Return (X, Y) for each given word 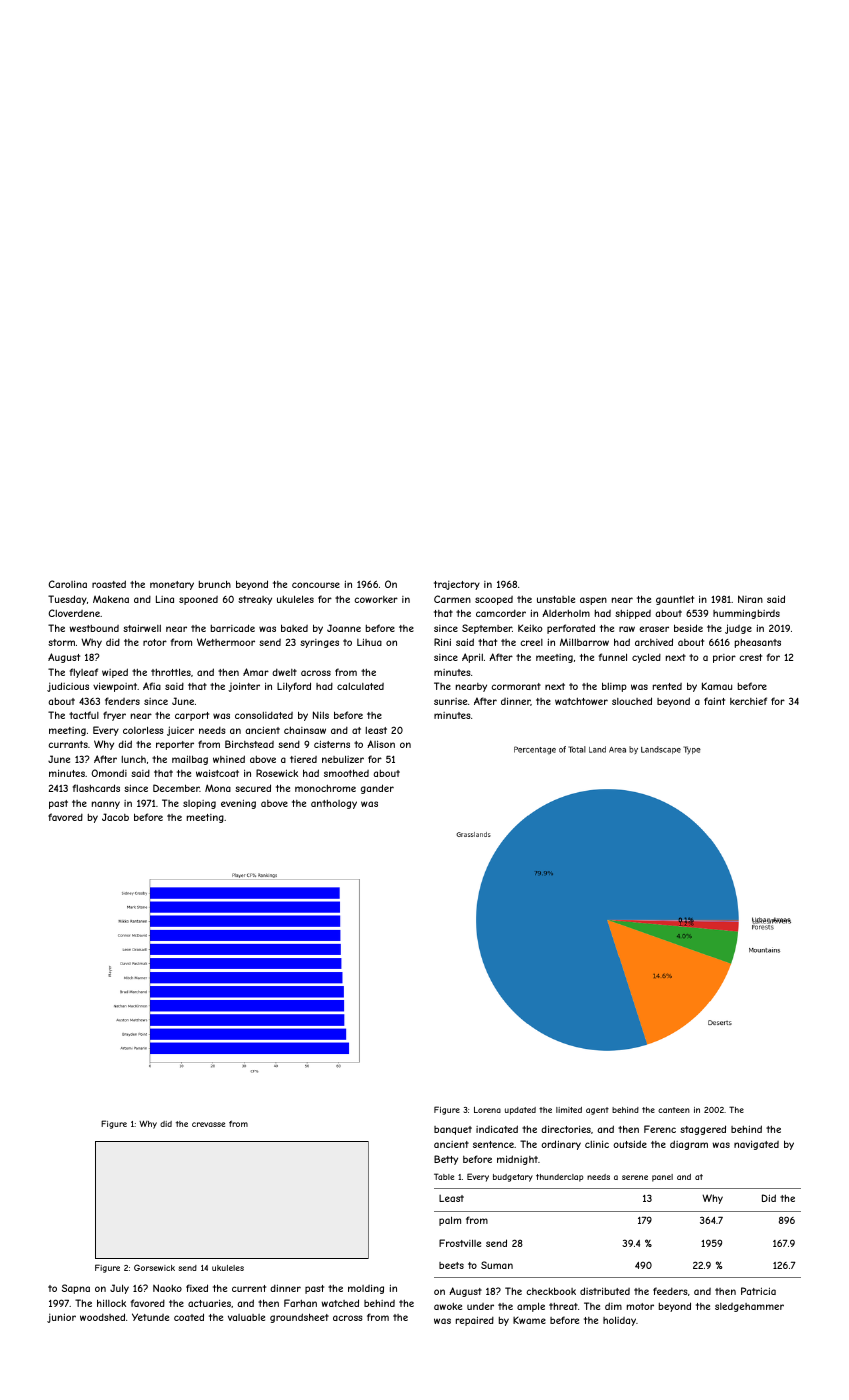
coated (189, 1317)
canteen (674, 1110)
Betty (446, 1160)
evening (238, 804)
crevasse (208, 1124)
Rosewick (277, 773)
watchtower (581, 701)
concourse (316, 585)
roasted (109, 584)
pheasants (758, 643)
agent (597, 1111)
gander (377, 789)
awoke (448, 1306)
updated (520, 1111)
